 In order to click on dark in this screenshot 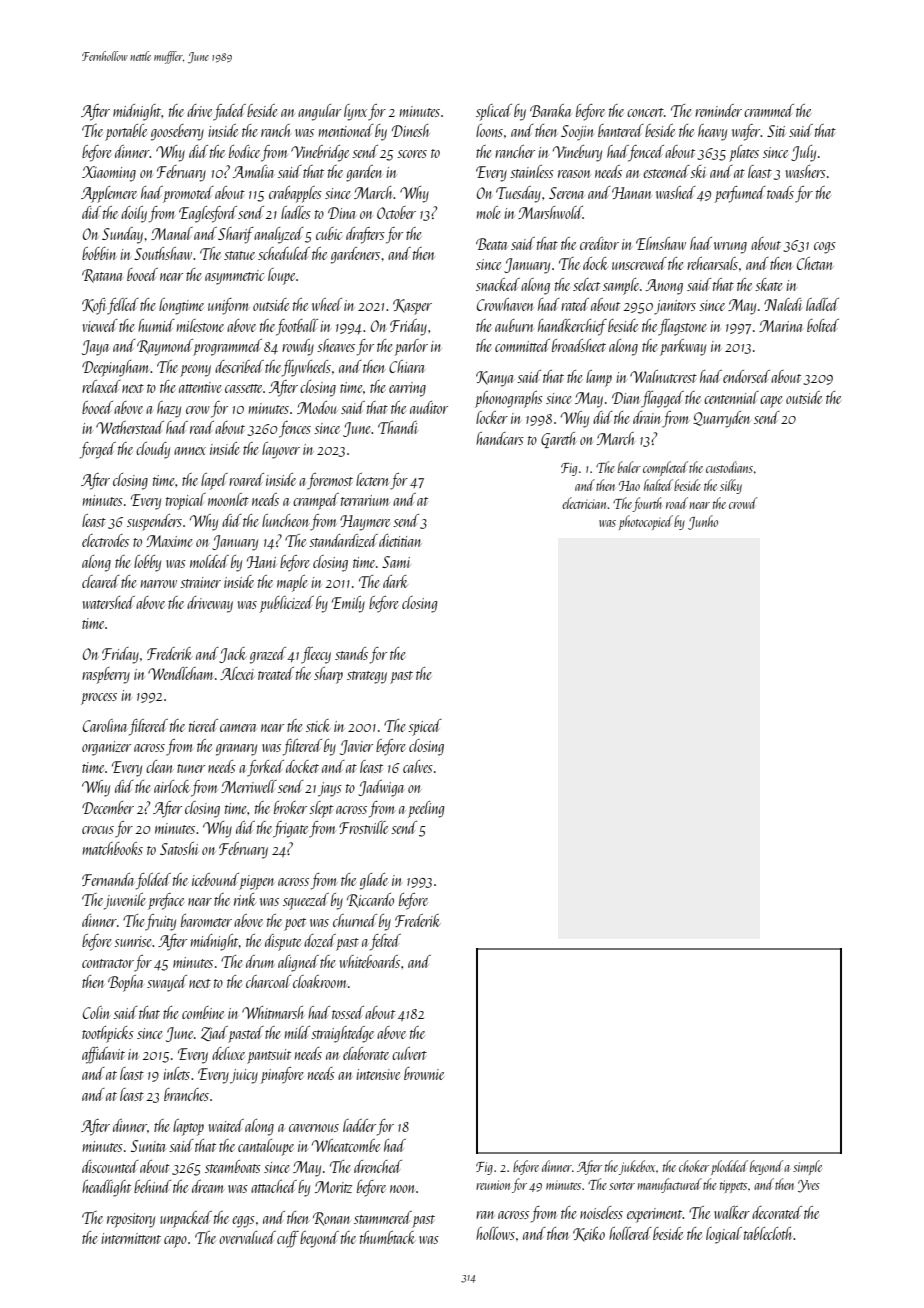, I will do `click(395, 581)`.
